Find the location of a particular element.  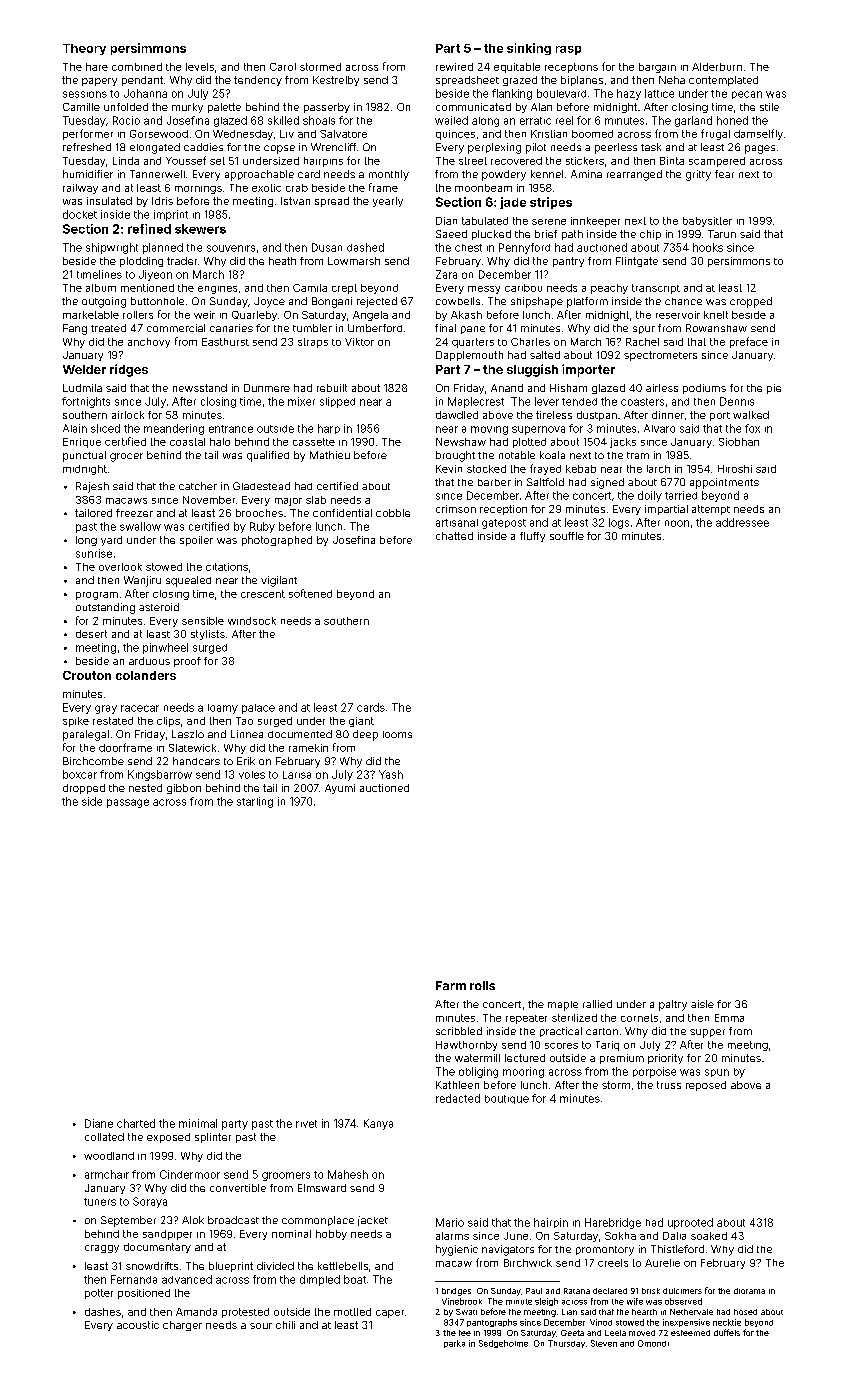

squealed is located at coordinates (188, 581).
